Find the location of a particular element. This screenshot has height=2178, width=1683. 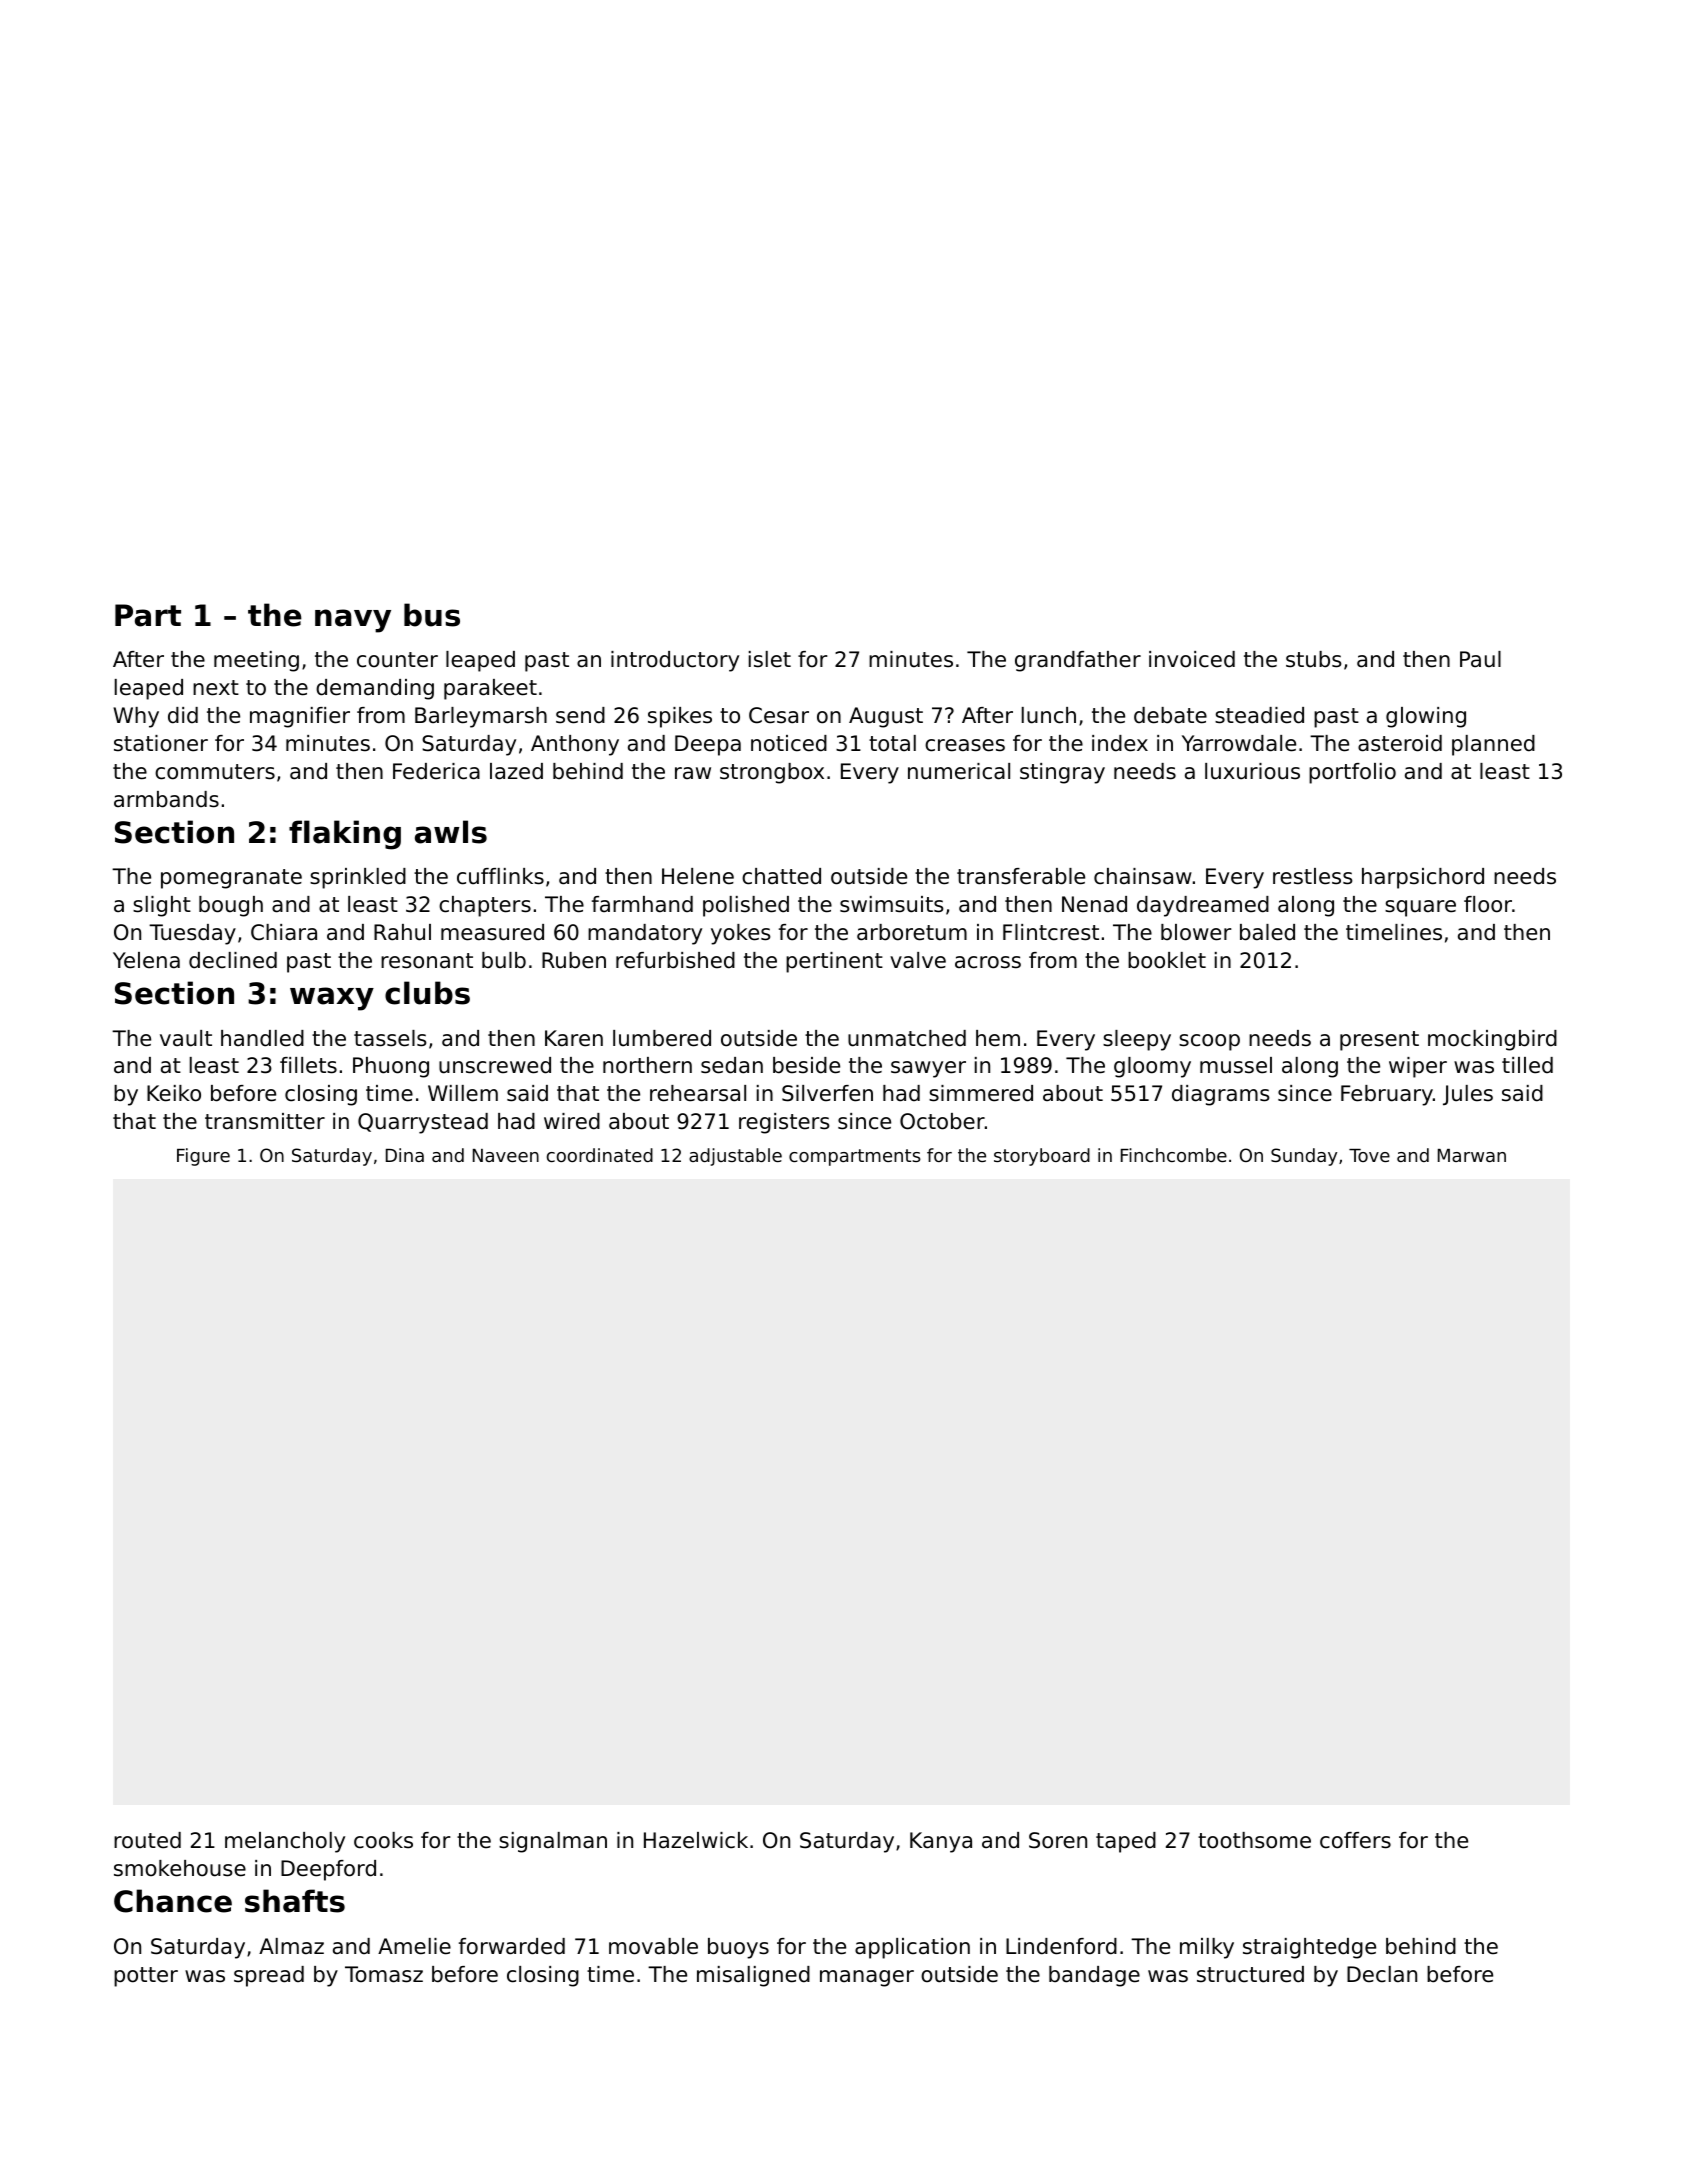

Finchcombe is located at coordinates (1174, 1155).
